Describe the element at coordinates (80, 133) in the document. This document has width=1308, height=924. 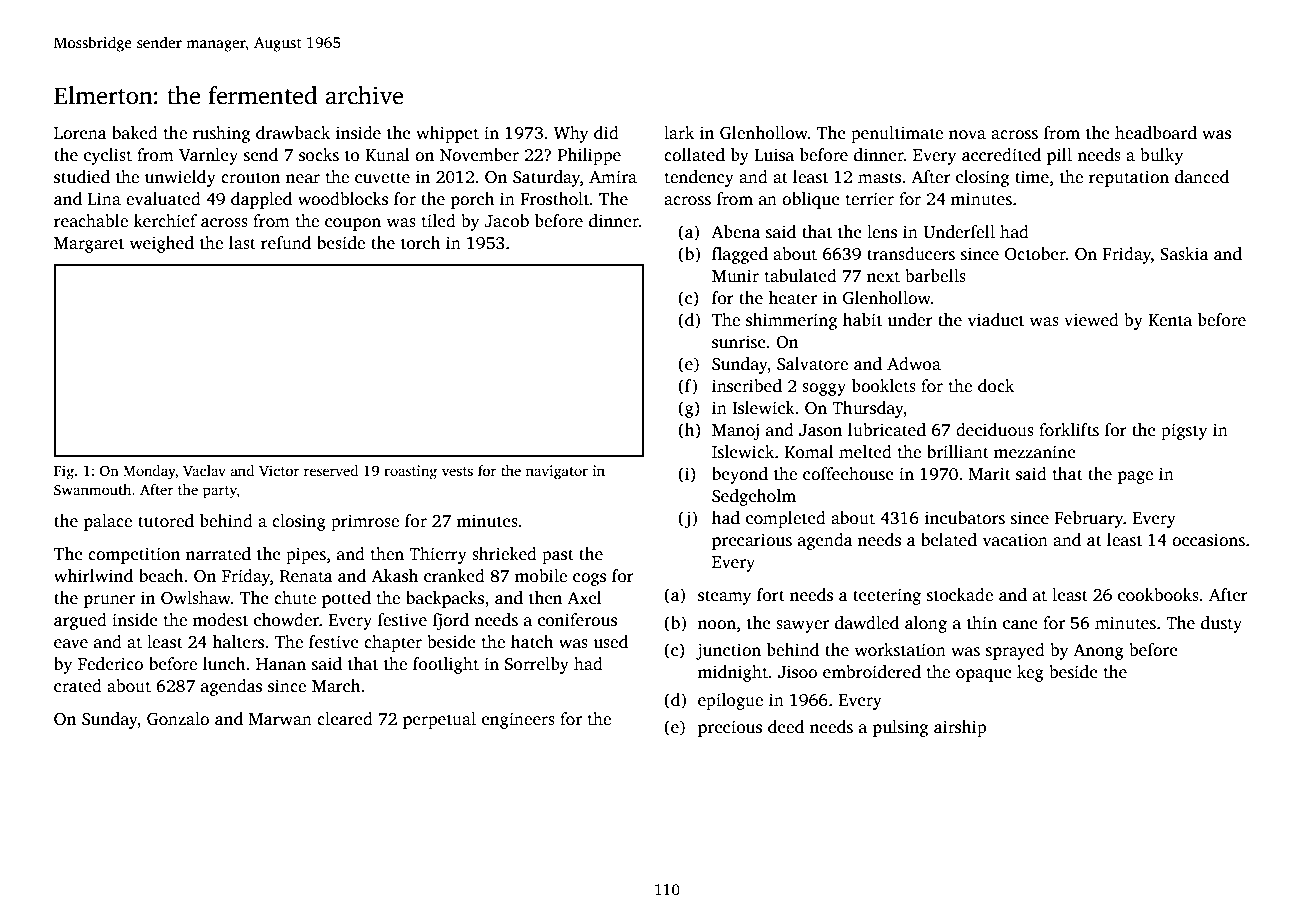
I see `Lorena` at that location.
